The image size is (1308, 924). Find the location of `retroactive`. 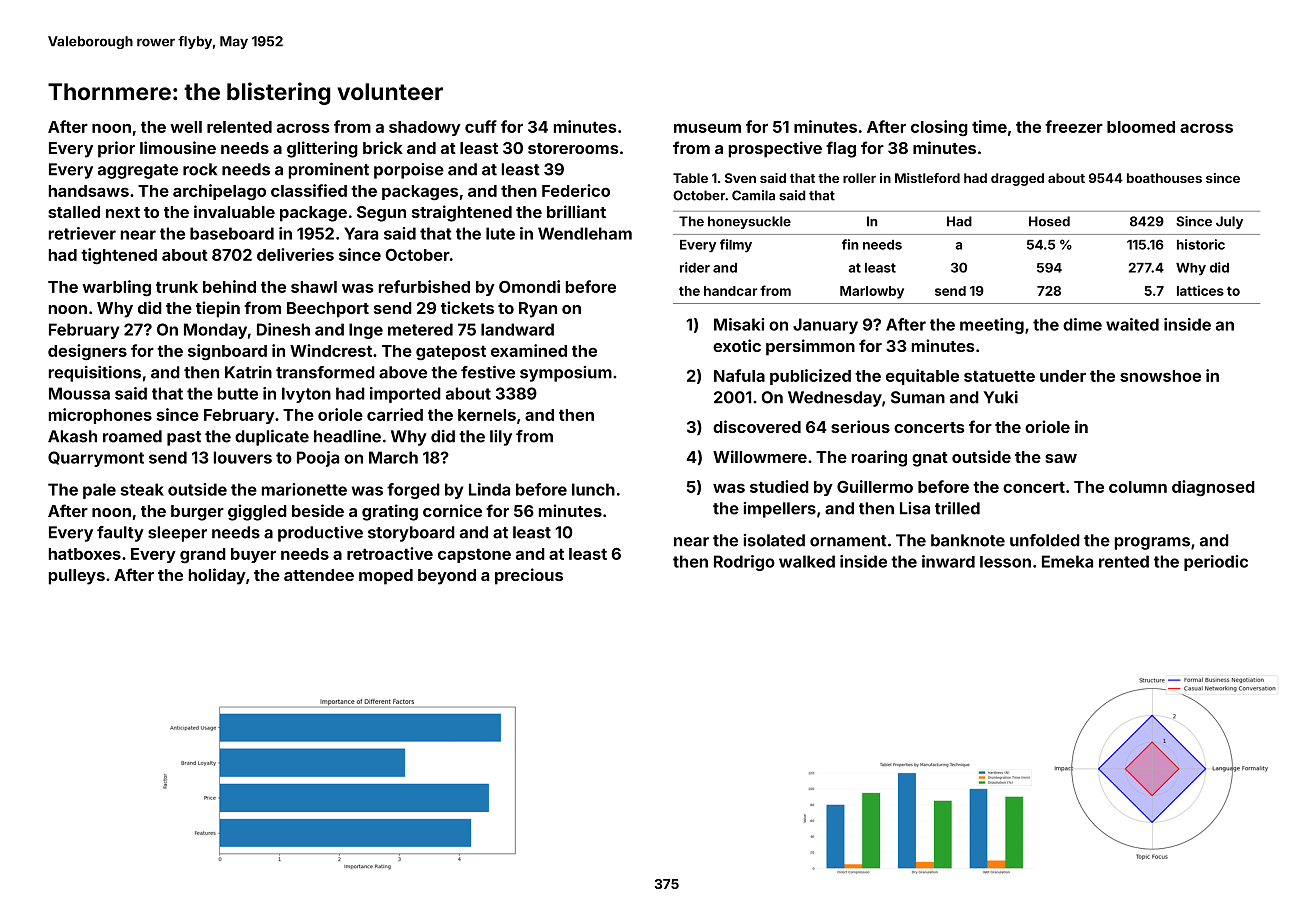

retroactive is located at coordinates (390, 553).
